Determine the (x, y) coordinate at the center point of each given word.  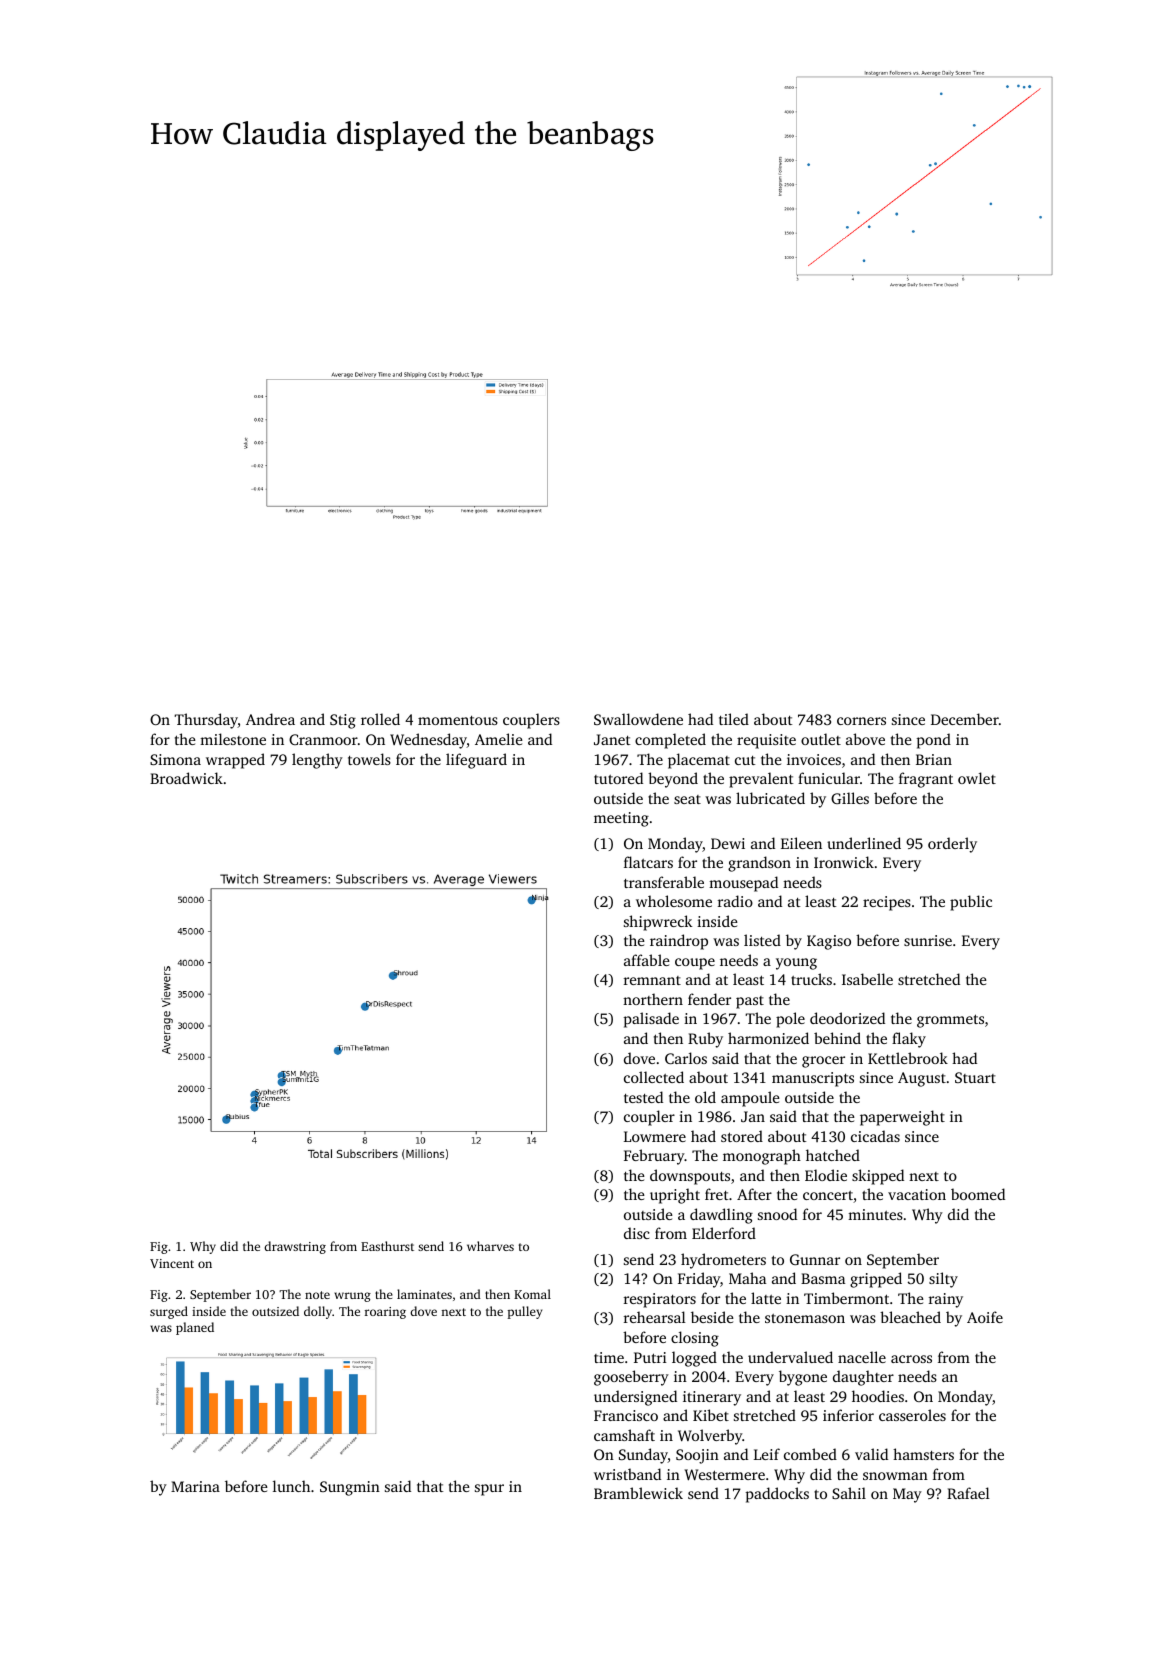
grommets (950, 1021)
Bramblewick (638, 1493)
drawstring (295, 1247)
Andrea (270, 719)
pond (934, 741)
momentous (458, 720)
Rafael (968, 1493)
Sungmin (350, 1488)
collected (654, 1077)
